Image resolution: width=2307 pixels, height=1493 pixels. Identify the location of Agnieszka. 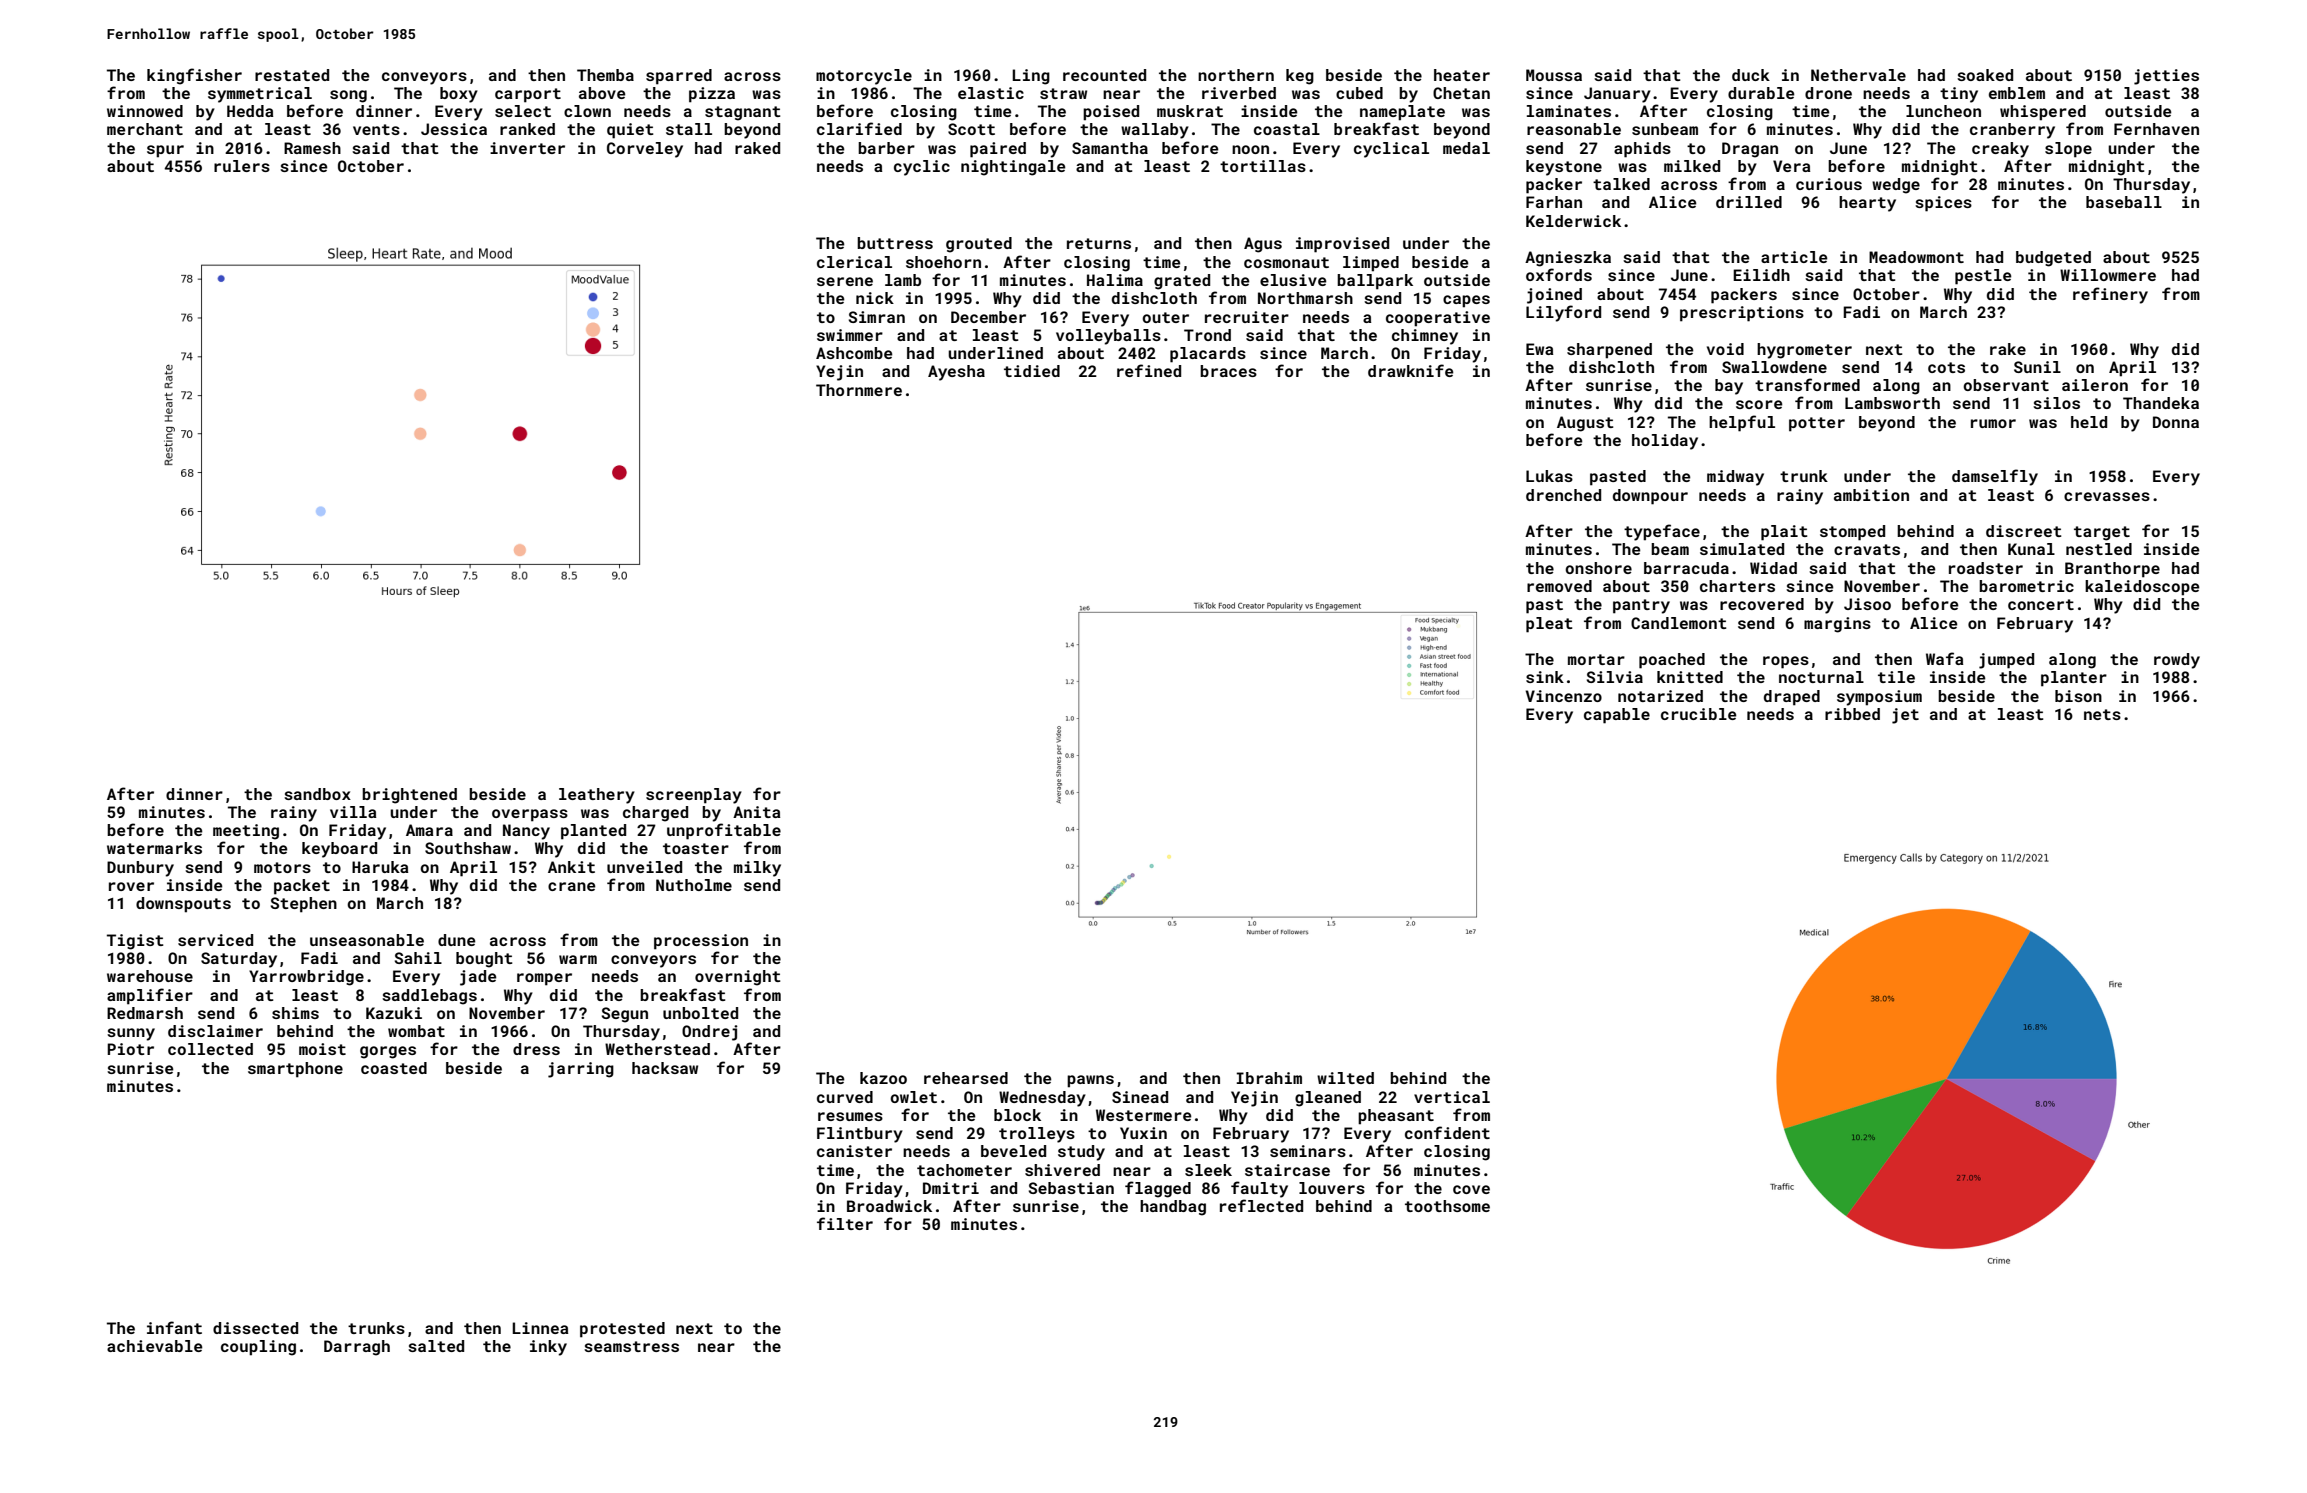
(1568, 259).
